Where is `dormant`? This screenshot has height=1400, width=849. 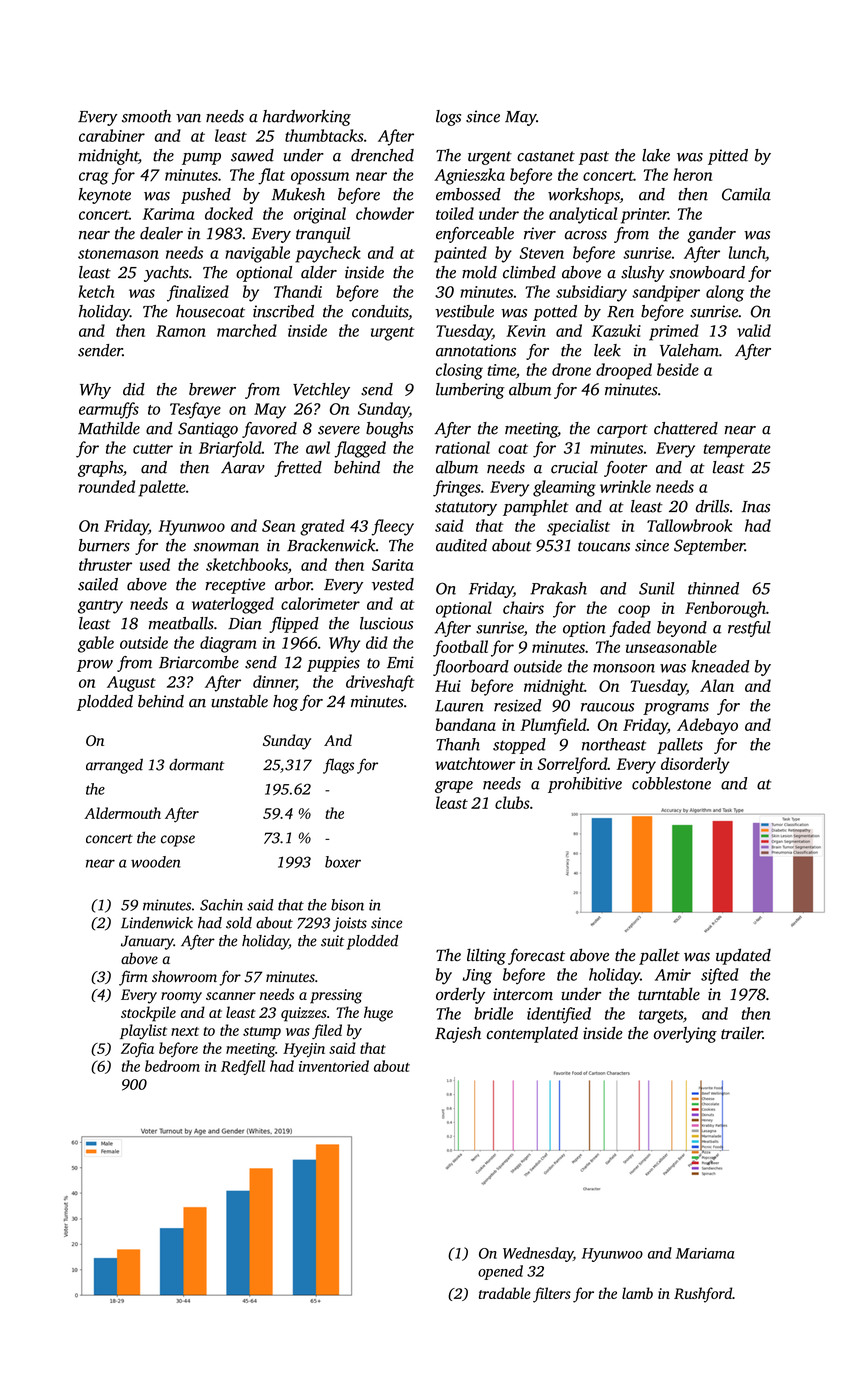 dormant is located at coordinates (196, 764).
